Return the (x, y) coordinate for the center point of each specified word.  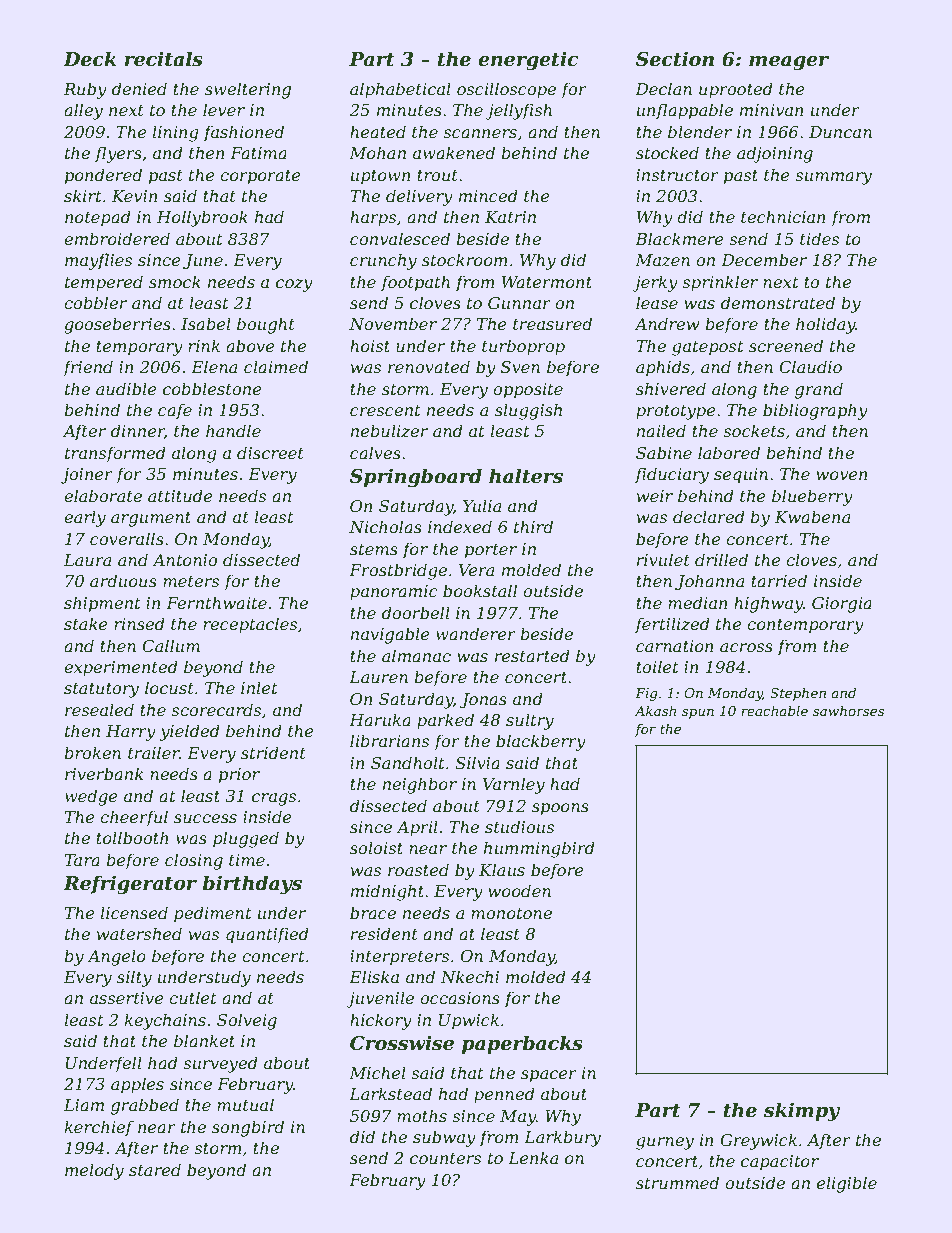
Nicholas (385, 526)
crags (274, 799)
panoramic (394, 593)
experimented (121, 668)
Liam (84, 1105)
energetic (528, 60)
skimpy (802, 1111)
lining (175, 133)
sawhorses (848, 710)
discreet (270, 452)
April (417, 828)
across (746, 647)
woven (842, 475)
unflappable (685, 111)
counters (445, 1158)
